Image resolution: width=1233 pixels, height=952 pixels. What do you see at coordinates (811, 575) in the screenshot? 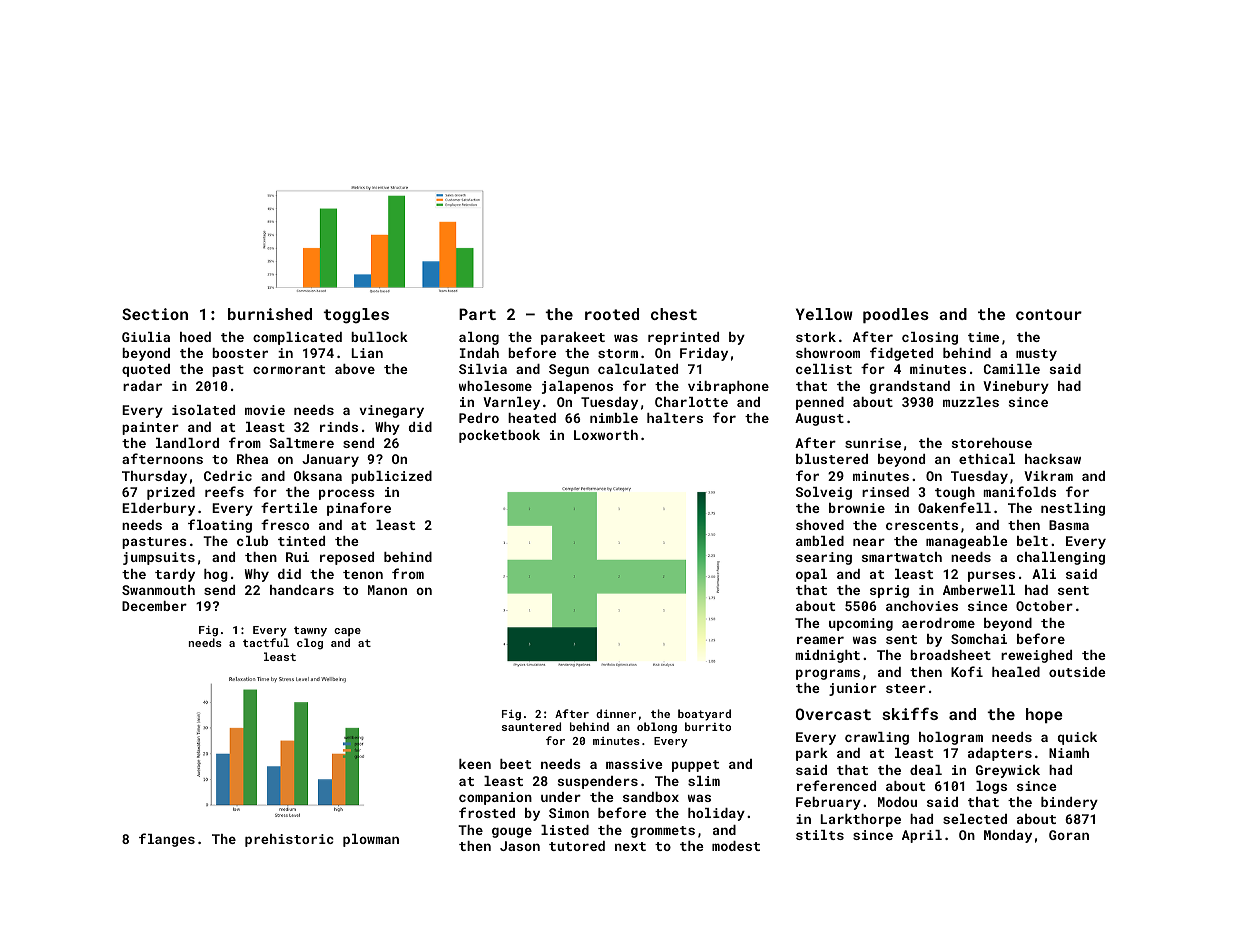
I see `opal` at bounding box center [811, 575].
